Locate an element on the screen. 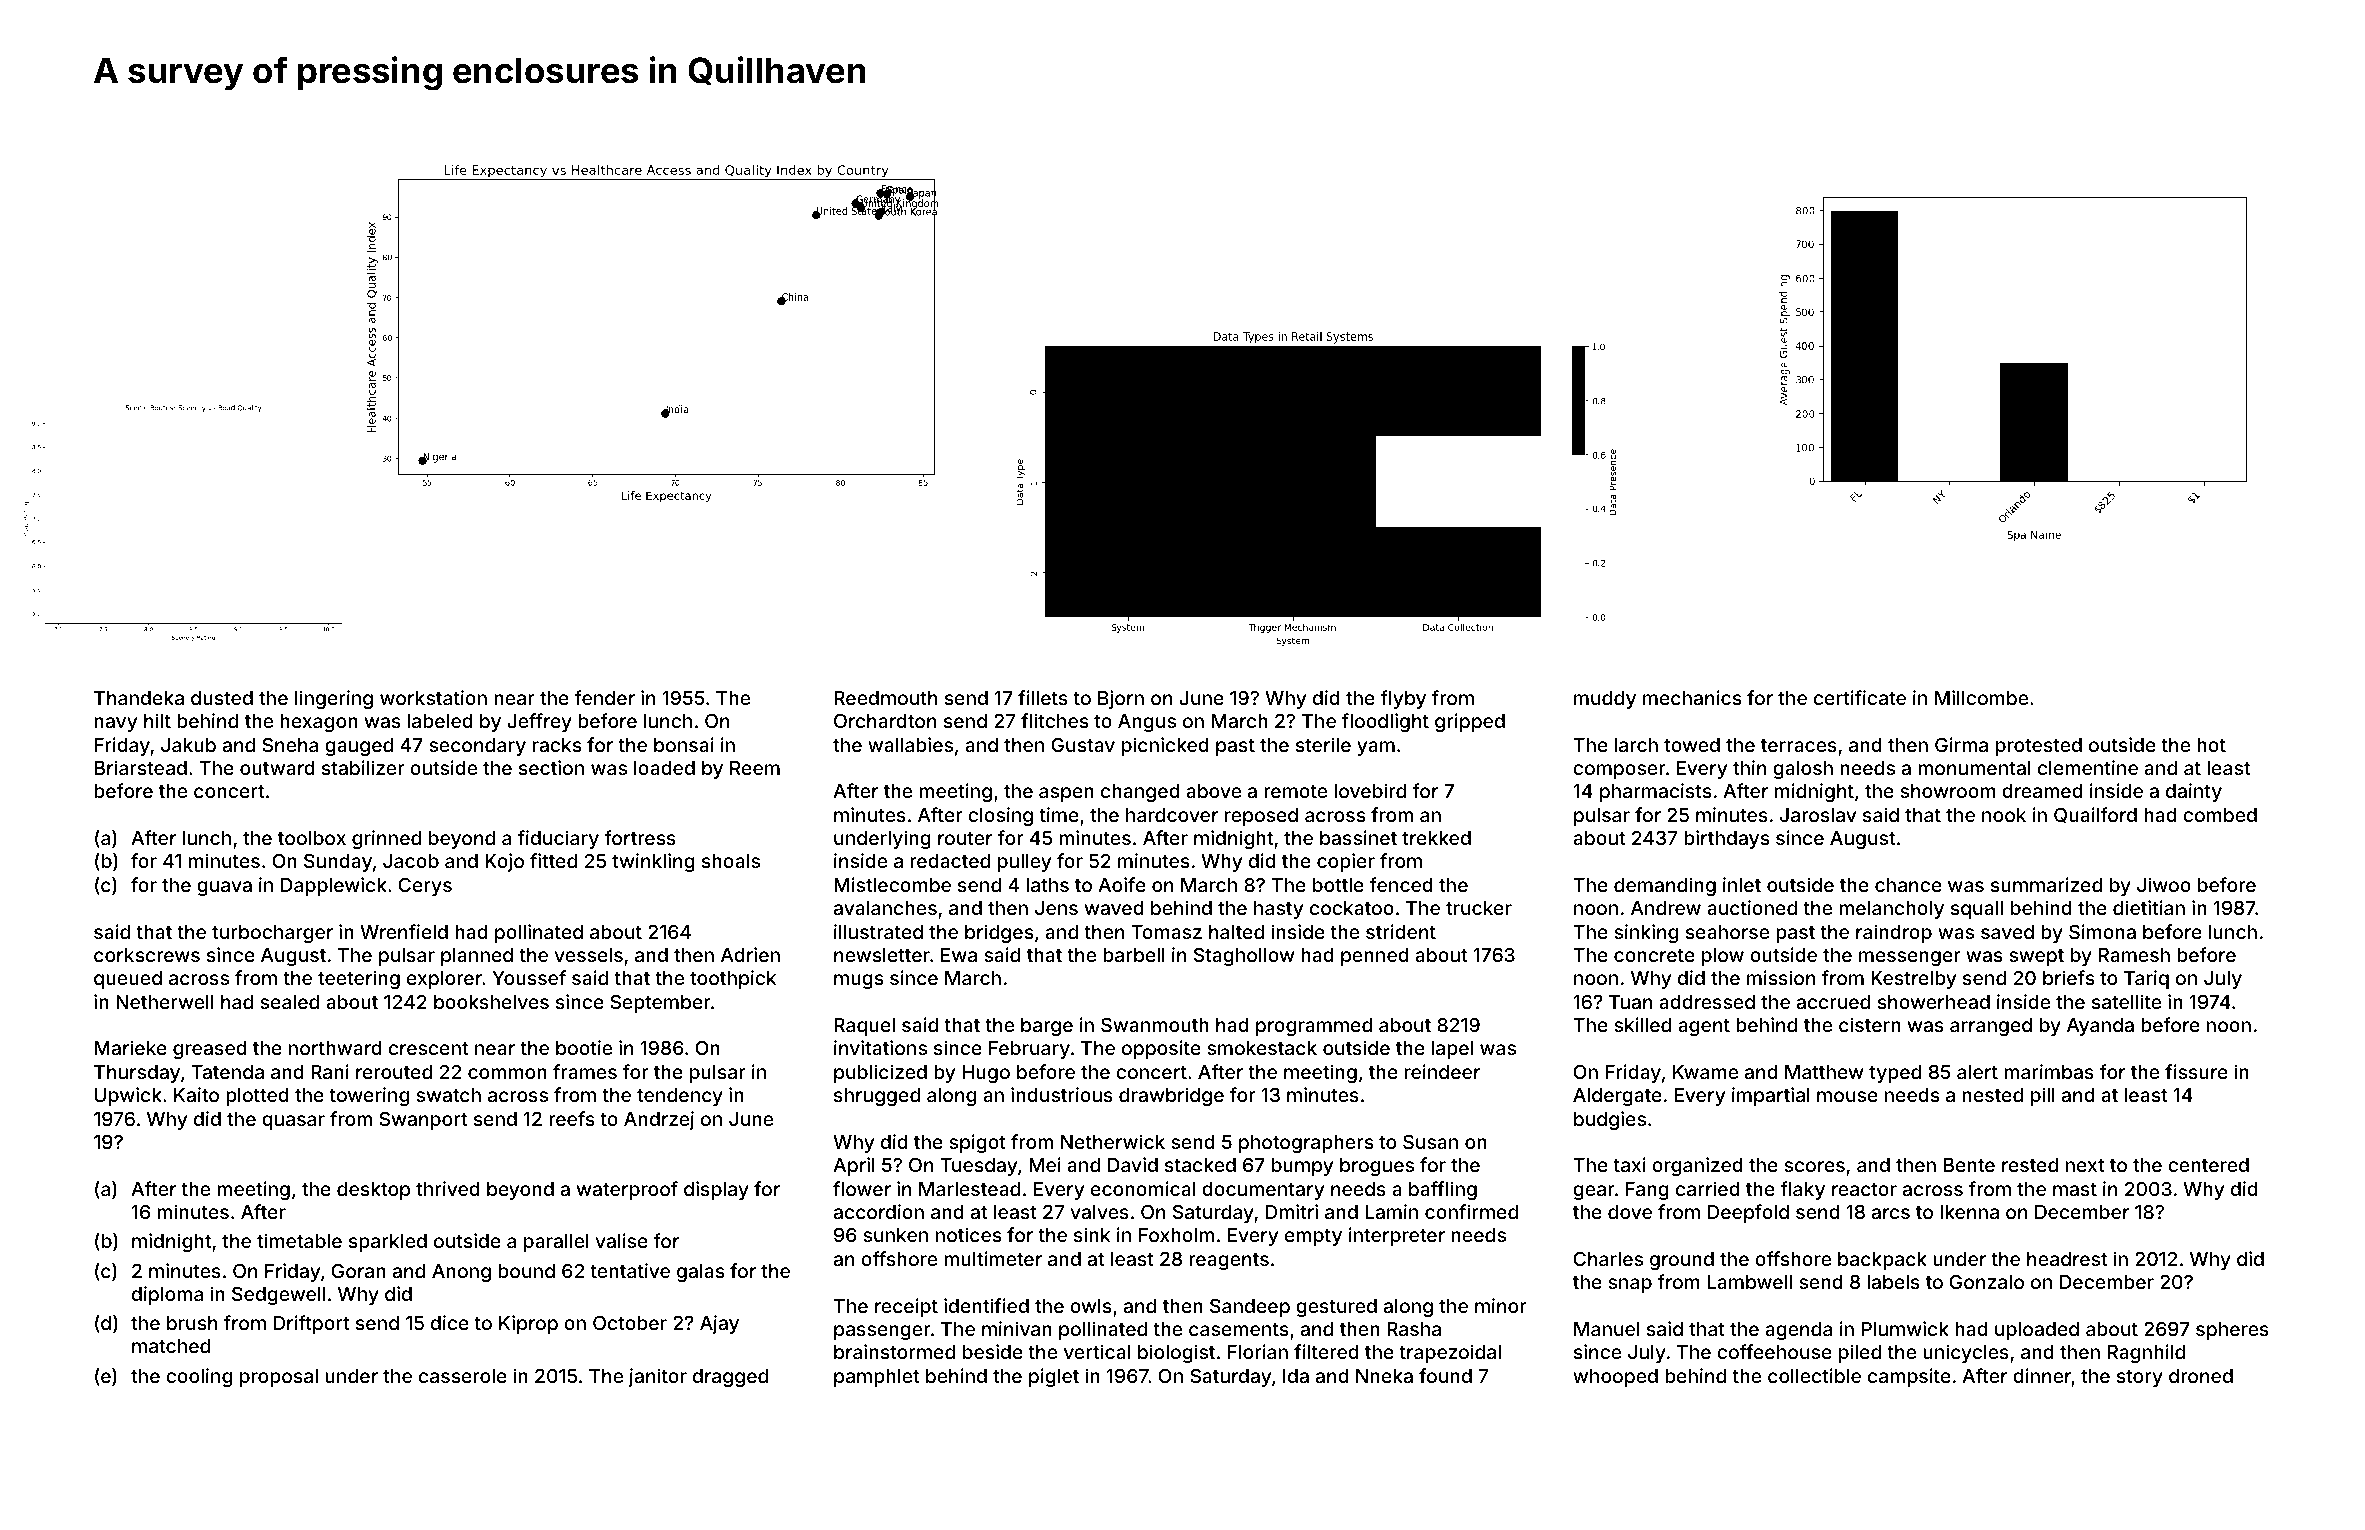 This screenshot has width=2365, height=1530. pamphlet is located at coordinates (876, 1378).
